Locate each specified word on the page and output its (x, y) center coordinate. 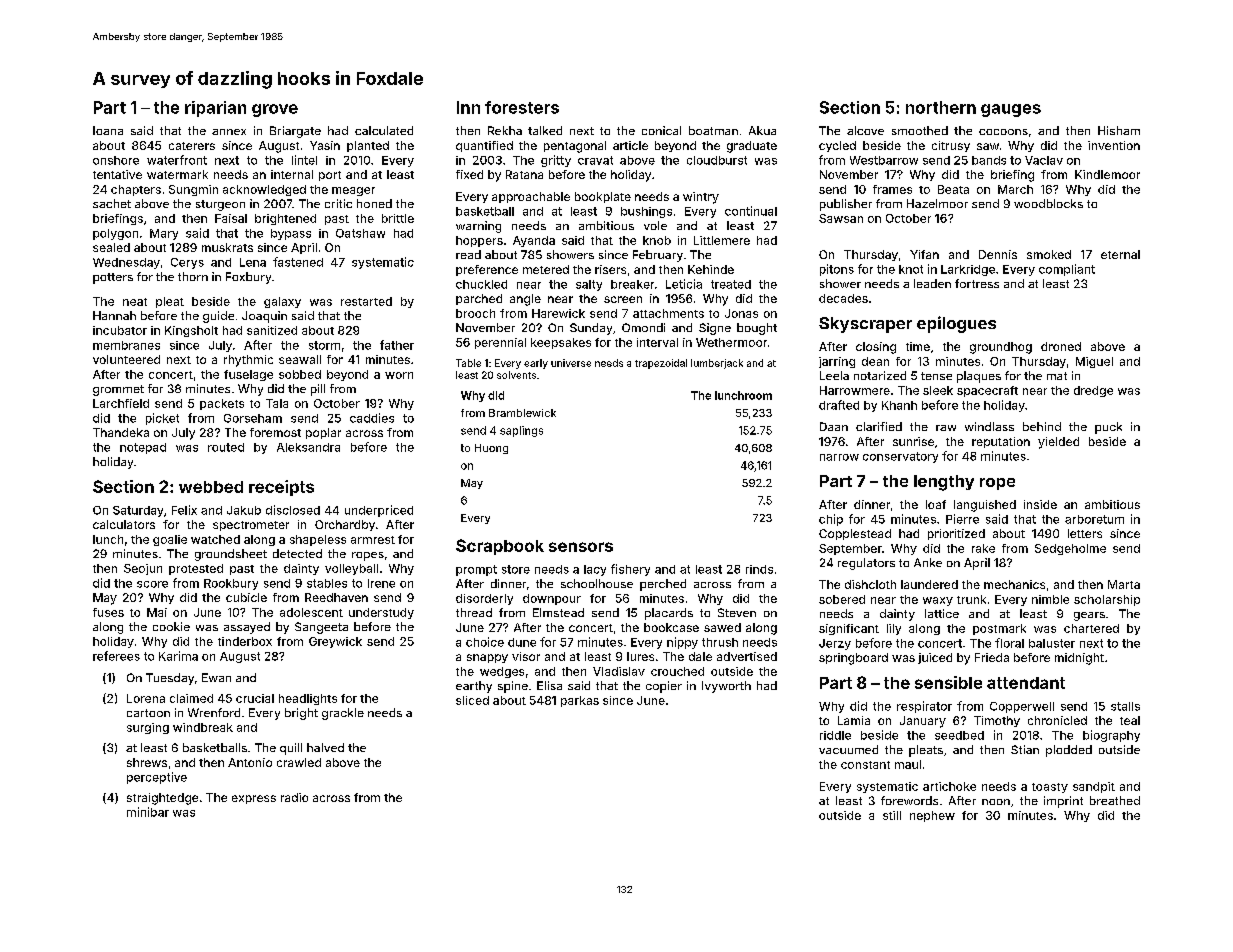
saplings (521, 431)
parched (479, 299)
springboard (853, 659)
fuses (108, 612)
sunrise (913, 441)
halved (325, 747)
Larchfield (121, 403)
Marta (1124, 584)
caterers (192, 146)
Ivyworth (726, 687)
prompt (476, 570)
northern (941, 107)
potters (113, 278)
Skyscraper (865, 325)
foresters (522, 107)
